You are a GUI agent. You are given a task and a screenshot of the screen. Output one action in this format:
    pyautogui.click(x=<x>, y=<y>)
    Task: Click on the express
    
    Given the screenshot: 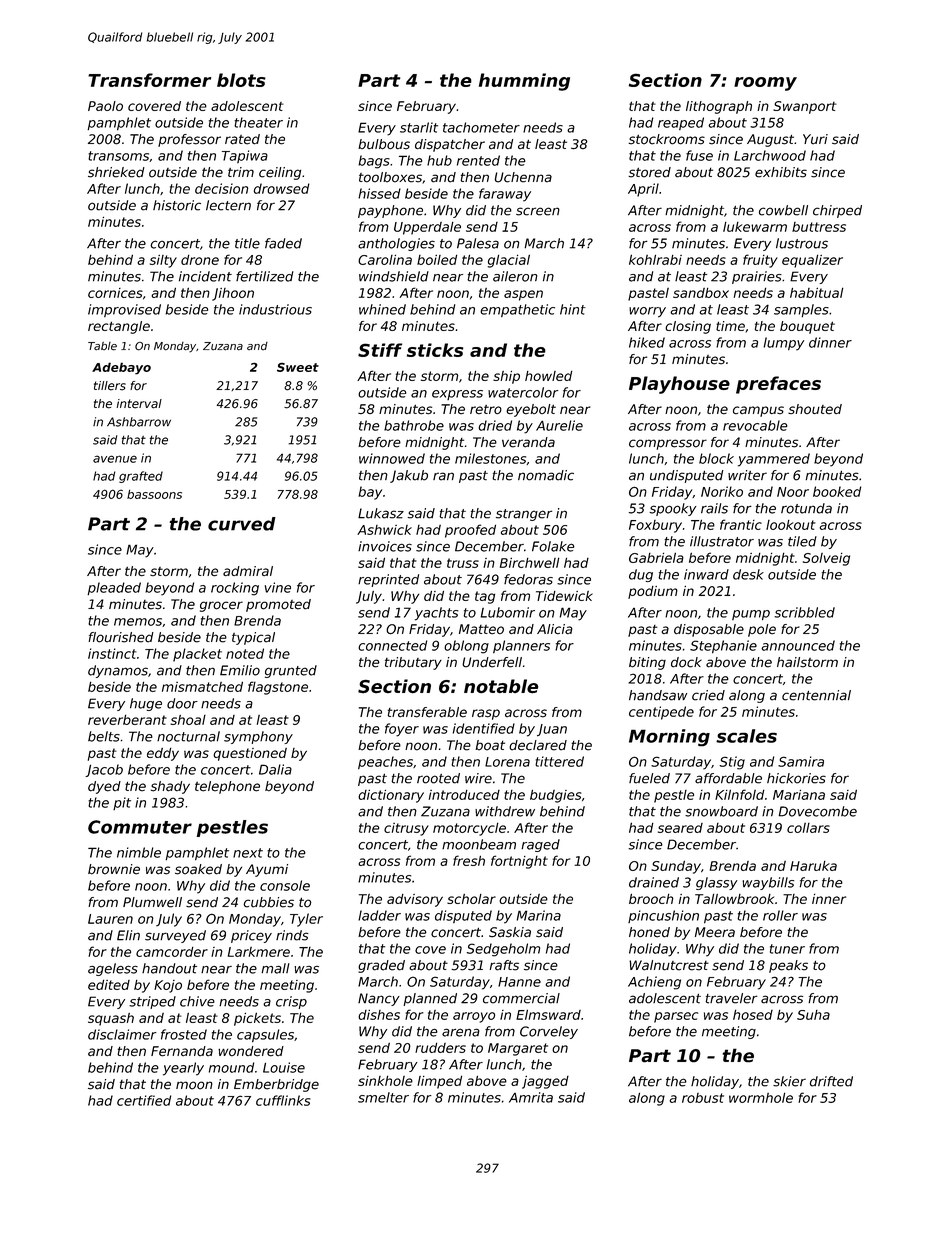 What is the action you would take?
    pyautogui.click(x=457, y=395)
